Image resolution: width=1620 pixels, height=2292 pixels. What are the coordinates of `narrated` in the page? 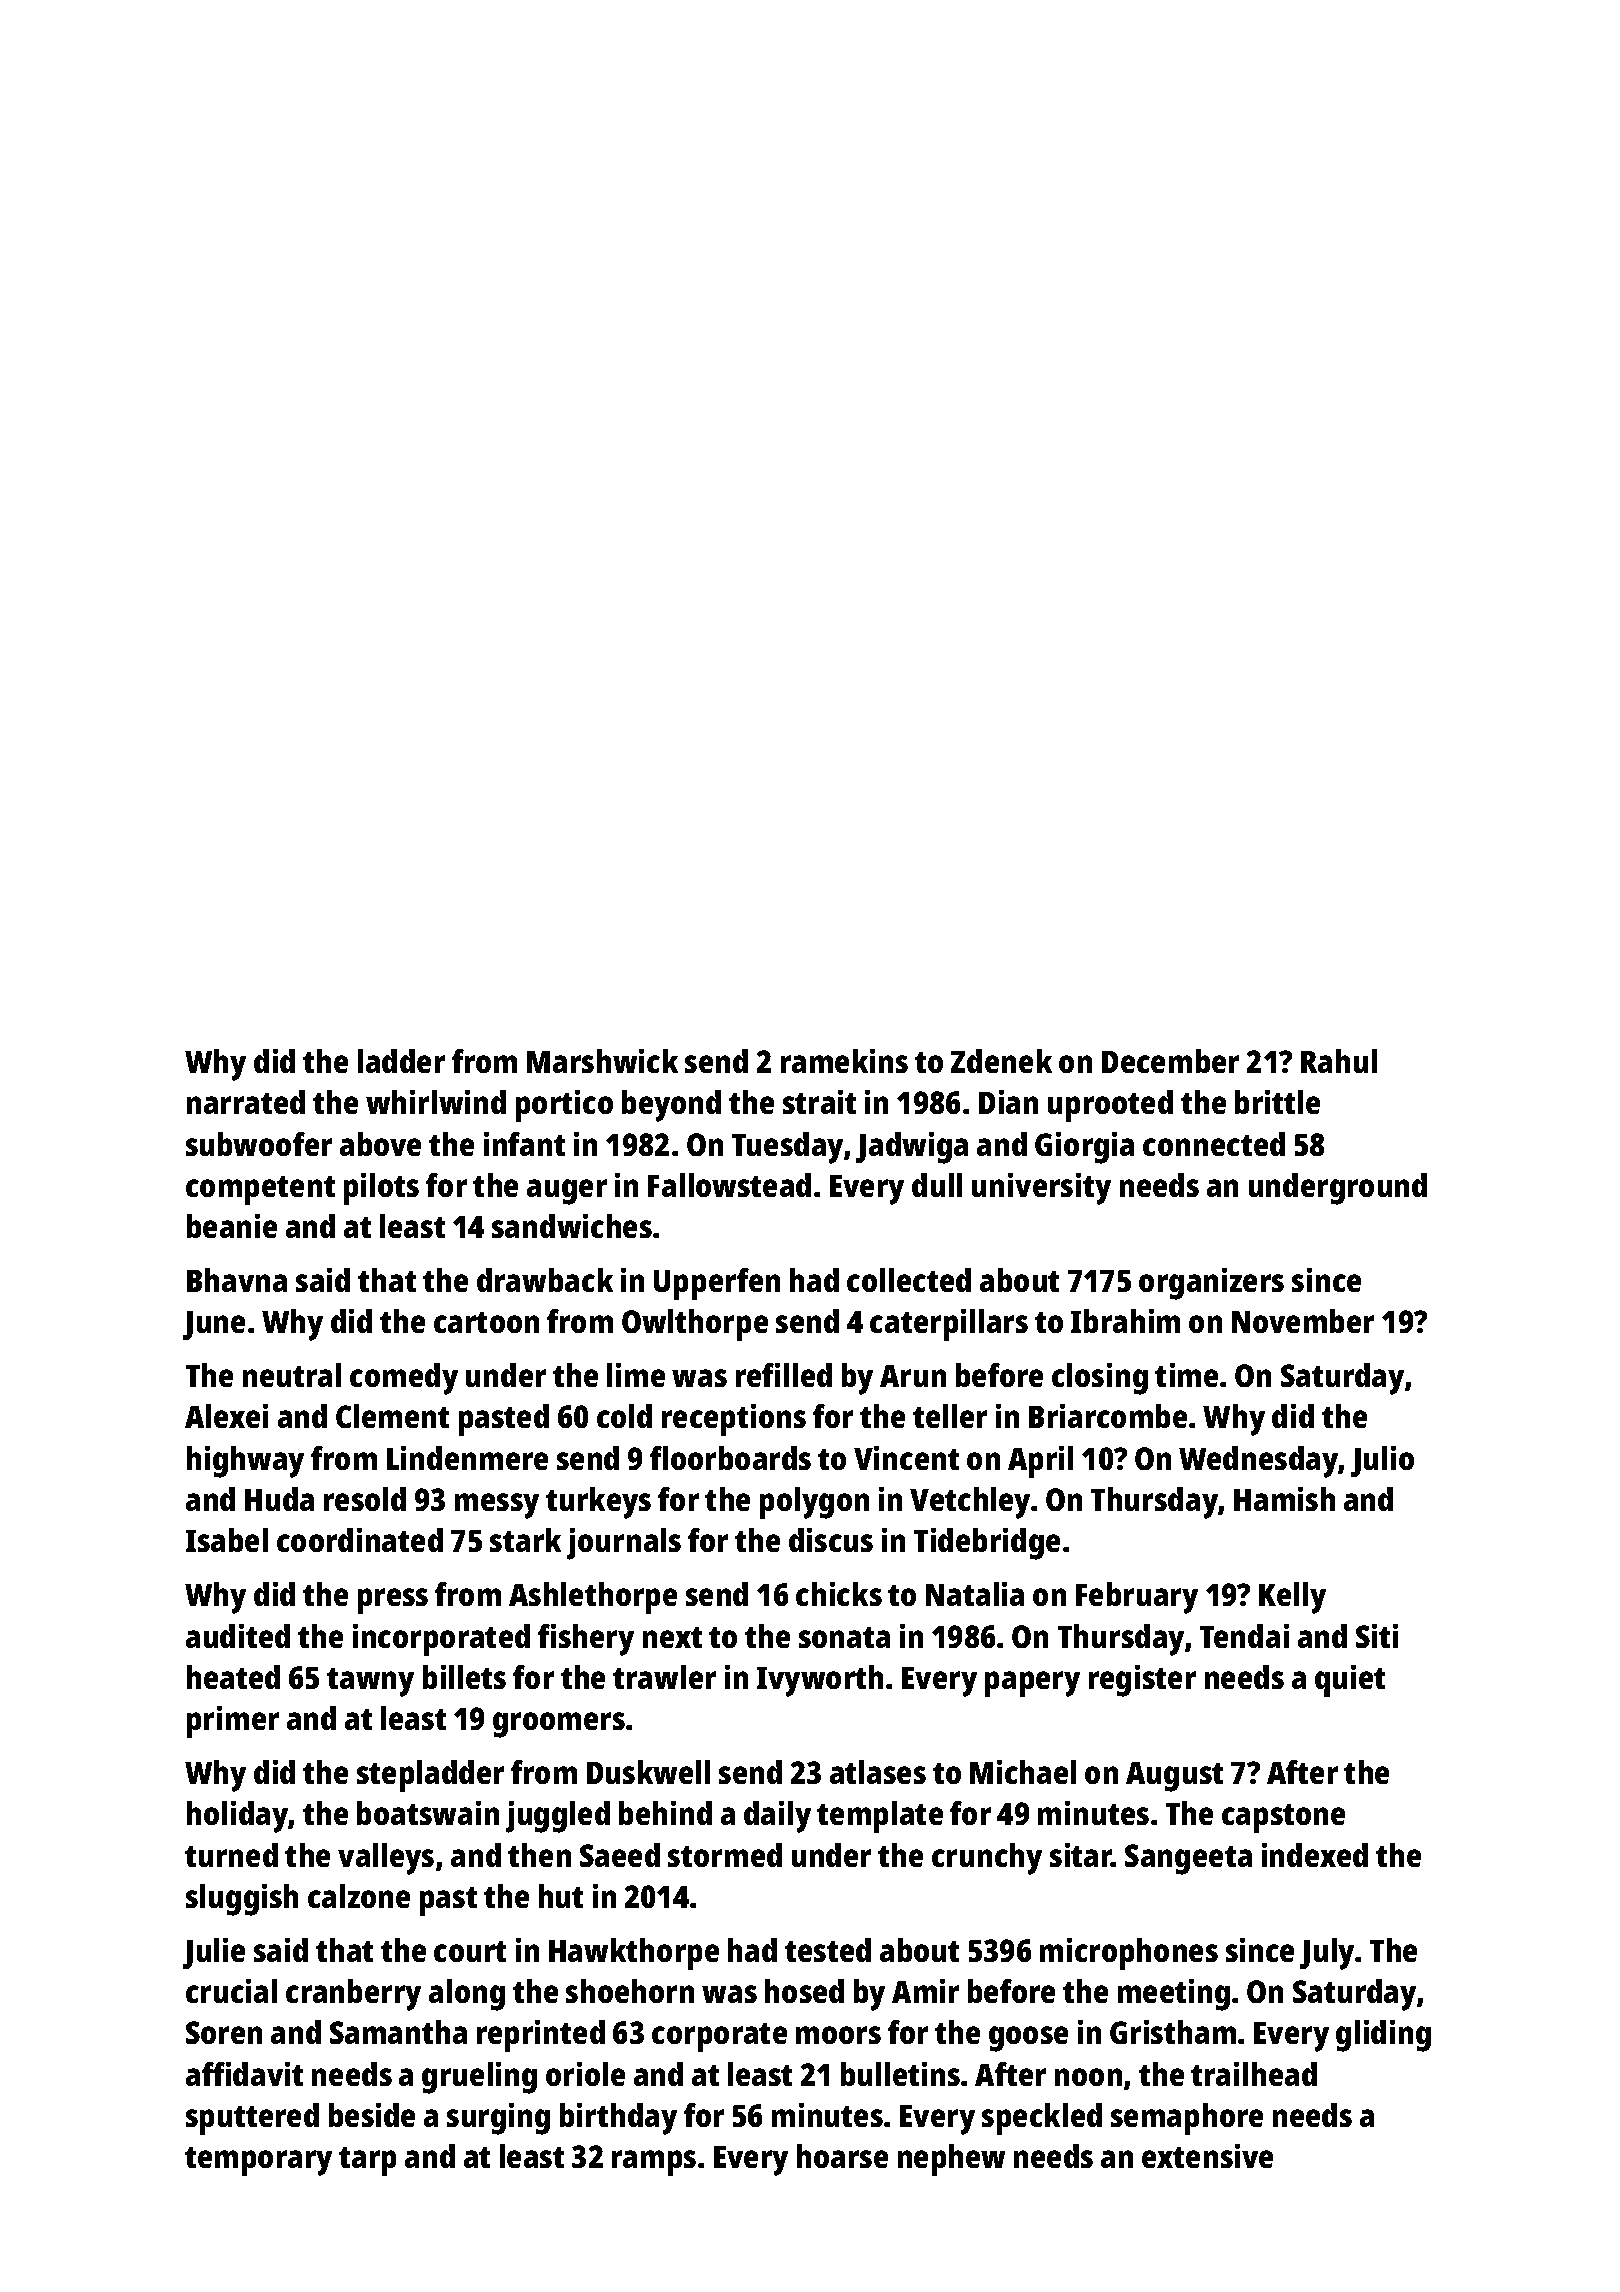 It's located at (246, 1102).
